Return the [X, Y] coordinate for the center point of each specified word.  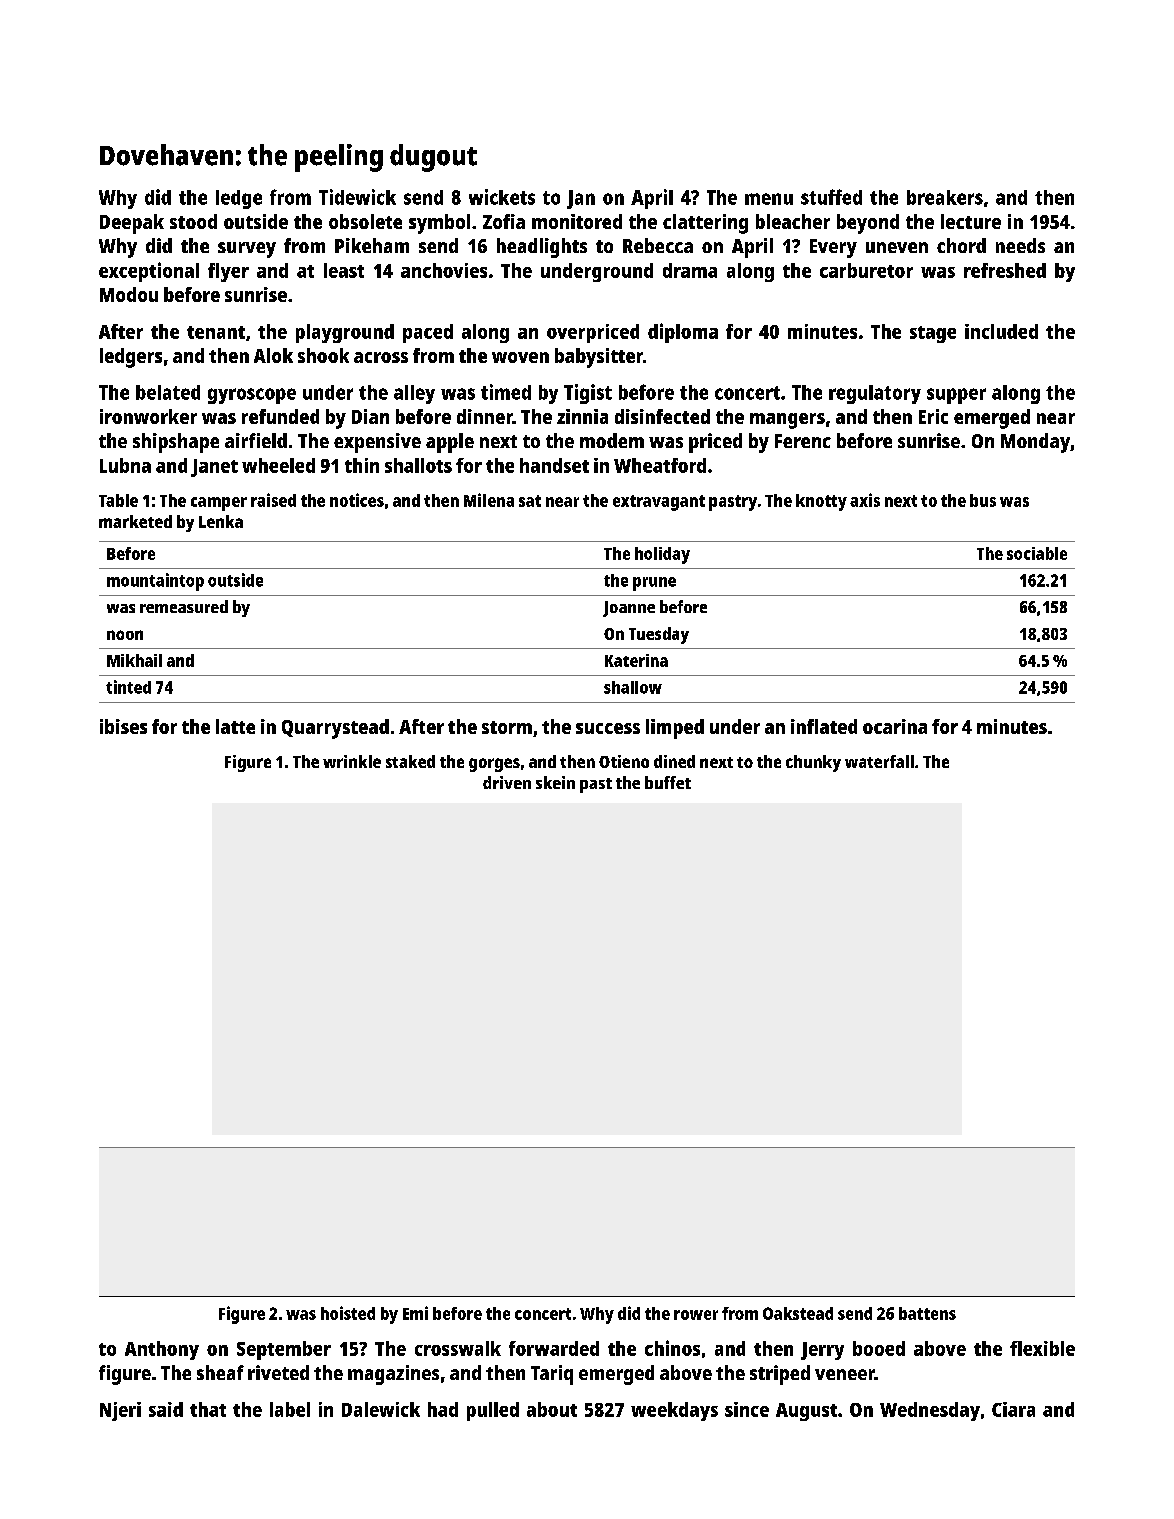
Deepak [132, 224]
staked [410, 761]
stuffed [831, 197]
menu [769, 199]
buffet [668, 782]
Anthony [162, 1350]
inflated [824, 726]
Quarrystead [335, 729]
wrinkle [352, 761]
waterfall [879, 761]
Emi [415, 1313]
